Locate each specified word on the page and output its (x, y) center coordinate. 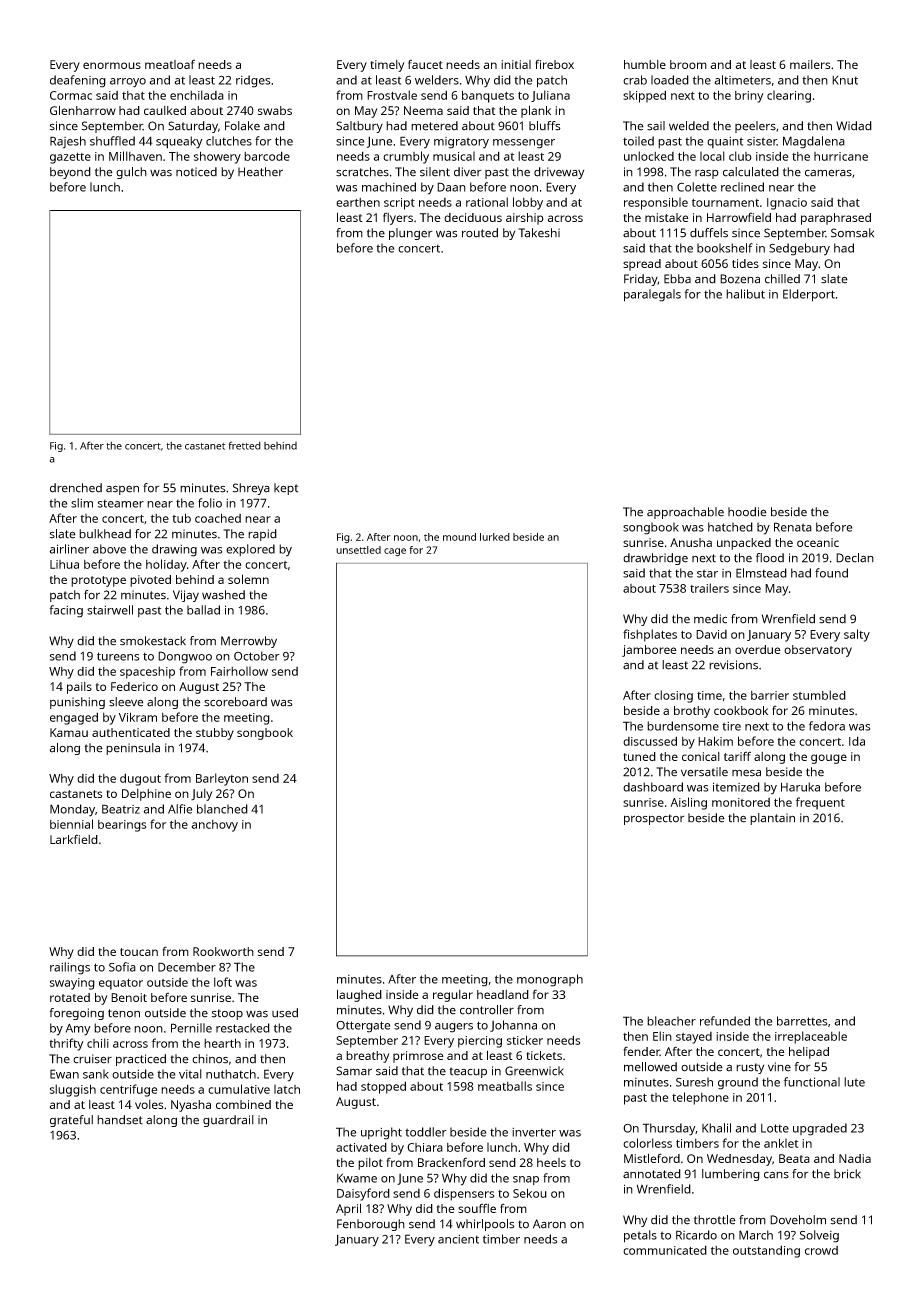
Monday (72, 810)
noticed (196, 172)
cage (395, 552)
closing (673, 696)
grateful (71, 1121)
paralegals (652, 295)
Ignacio (787, 204)
